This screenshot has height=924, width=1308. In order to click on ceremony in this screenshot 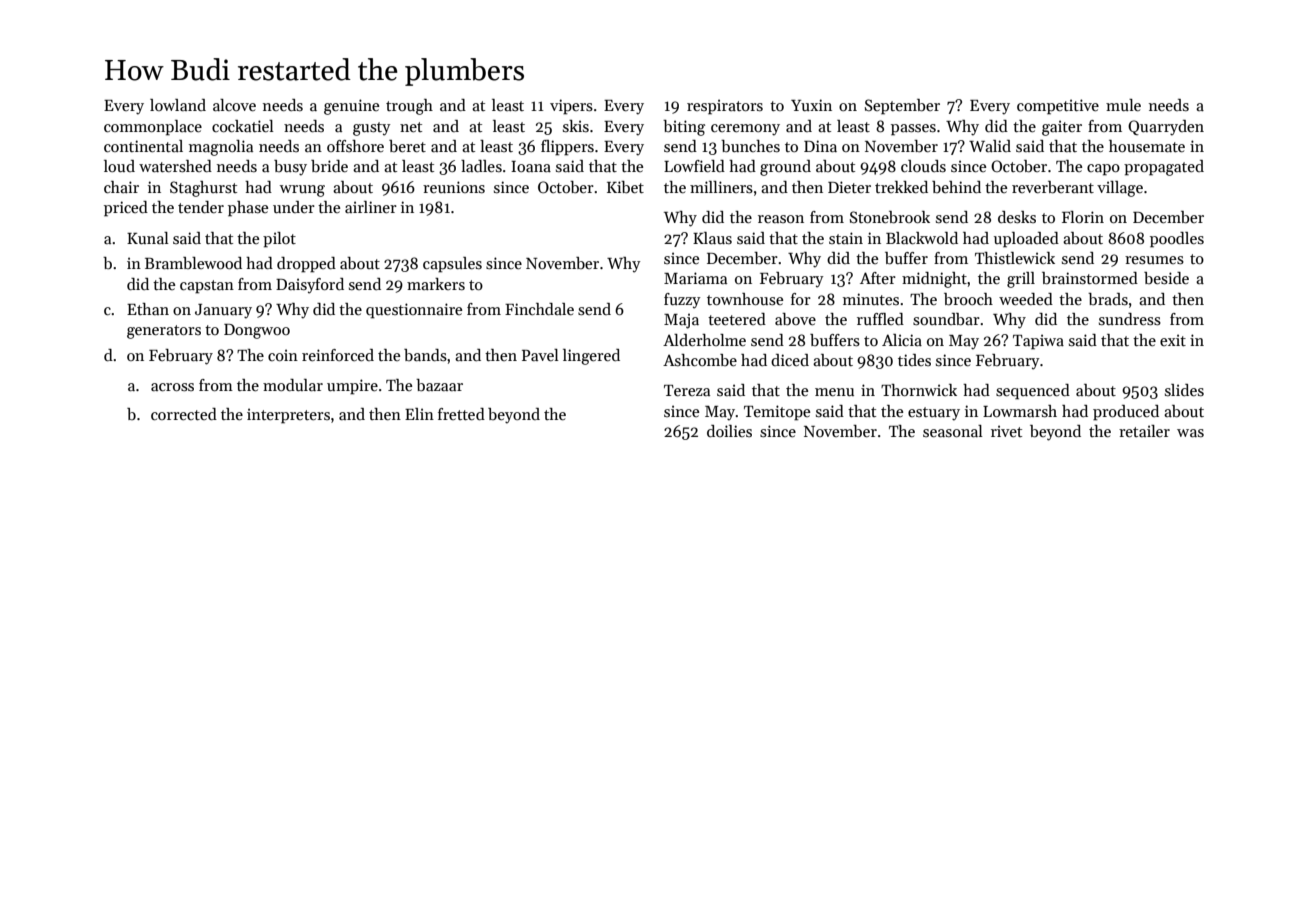, I will do `click(745, 130)`.
